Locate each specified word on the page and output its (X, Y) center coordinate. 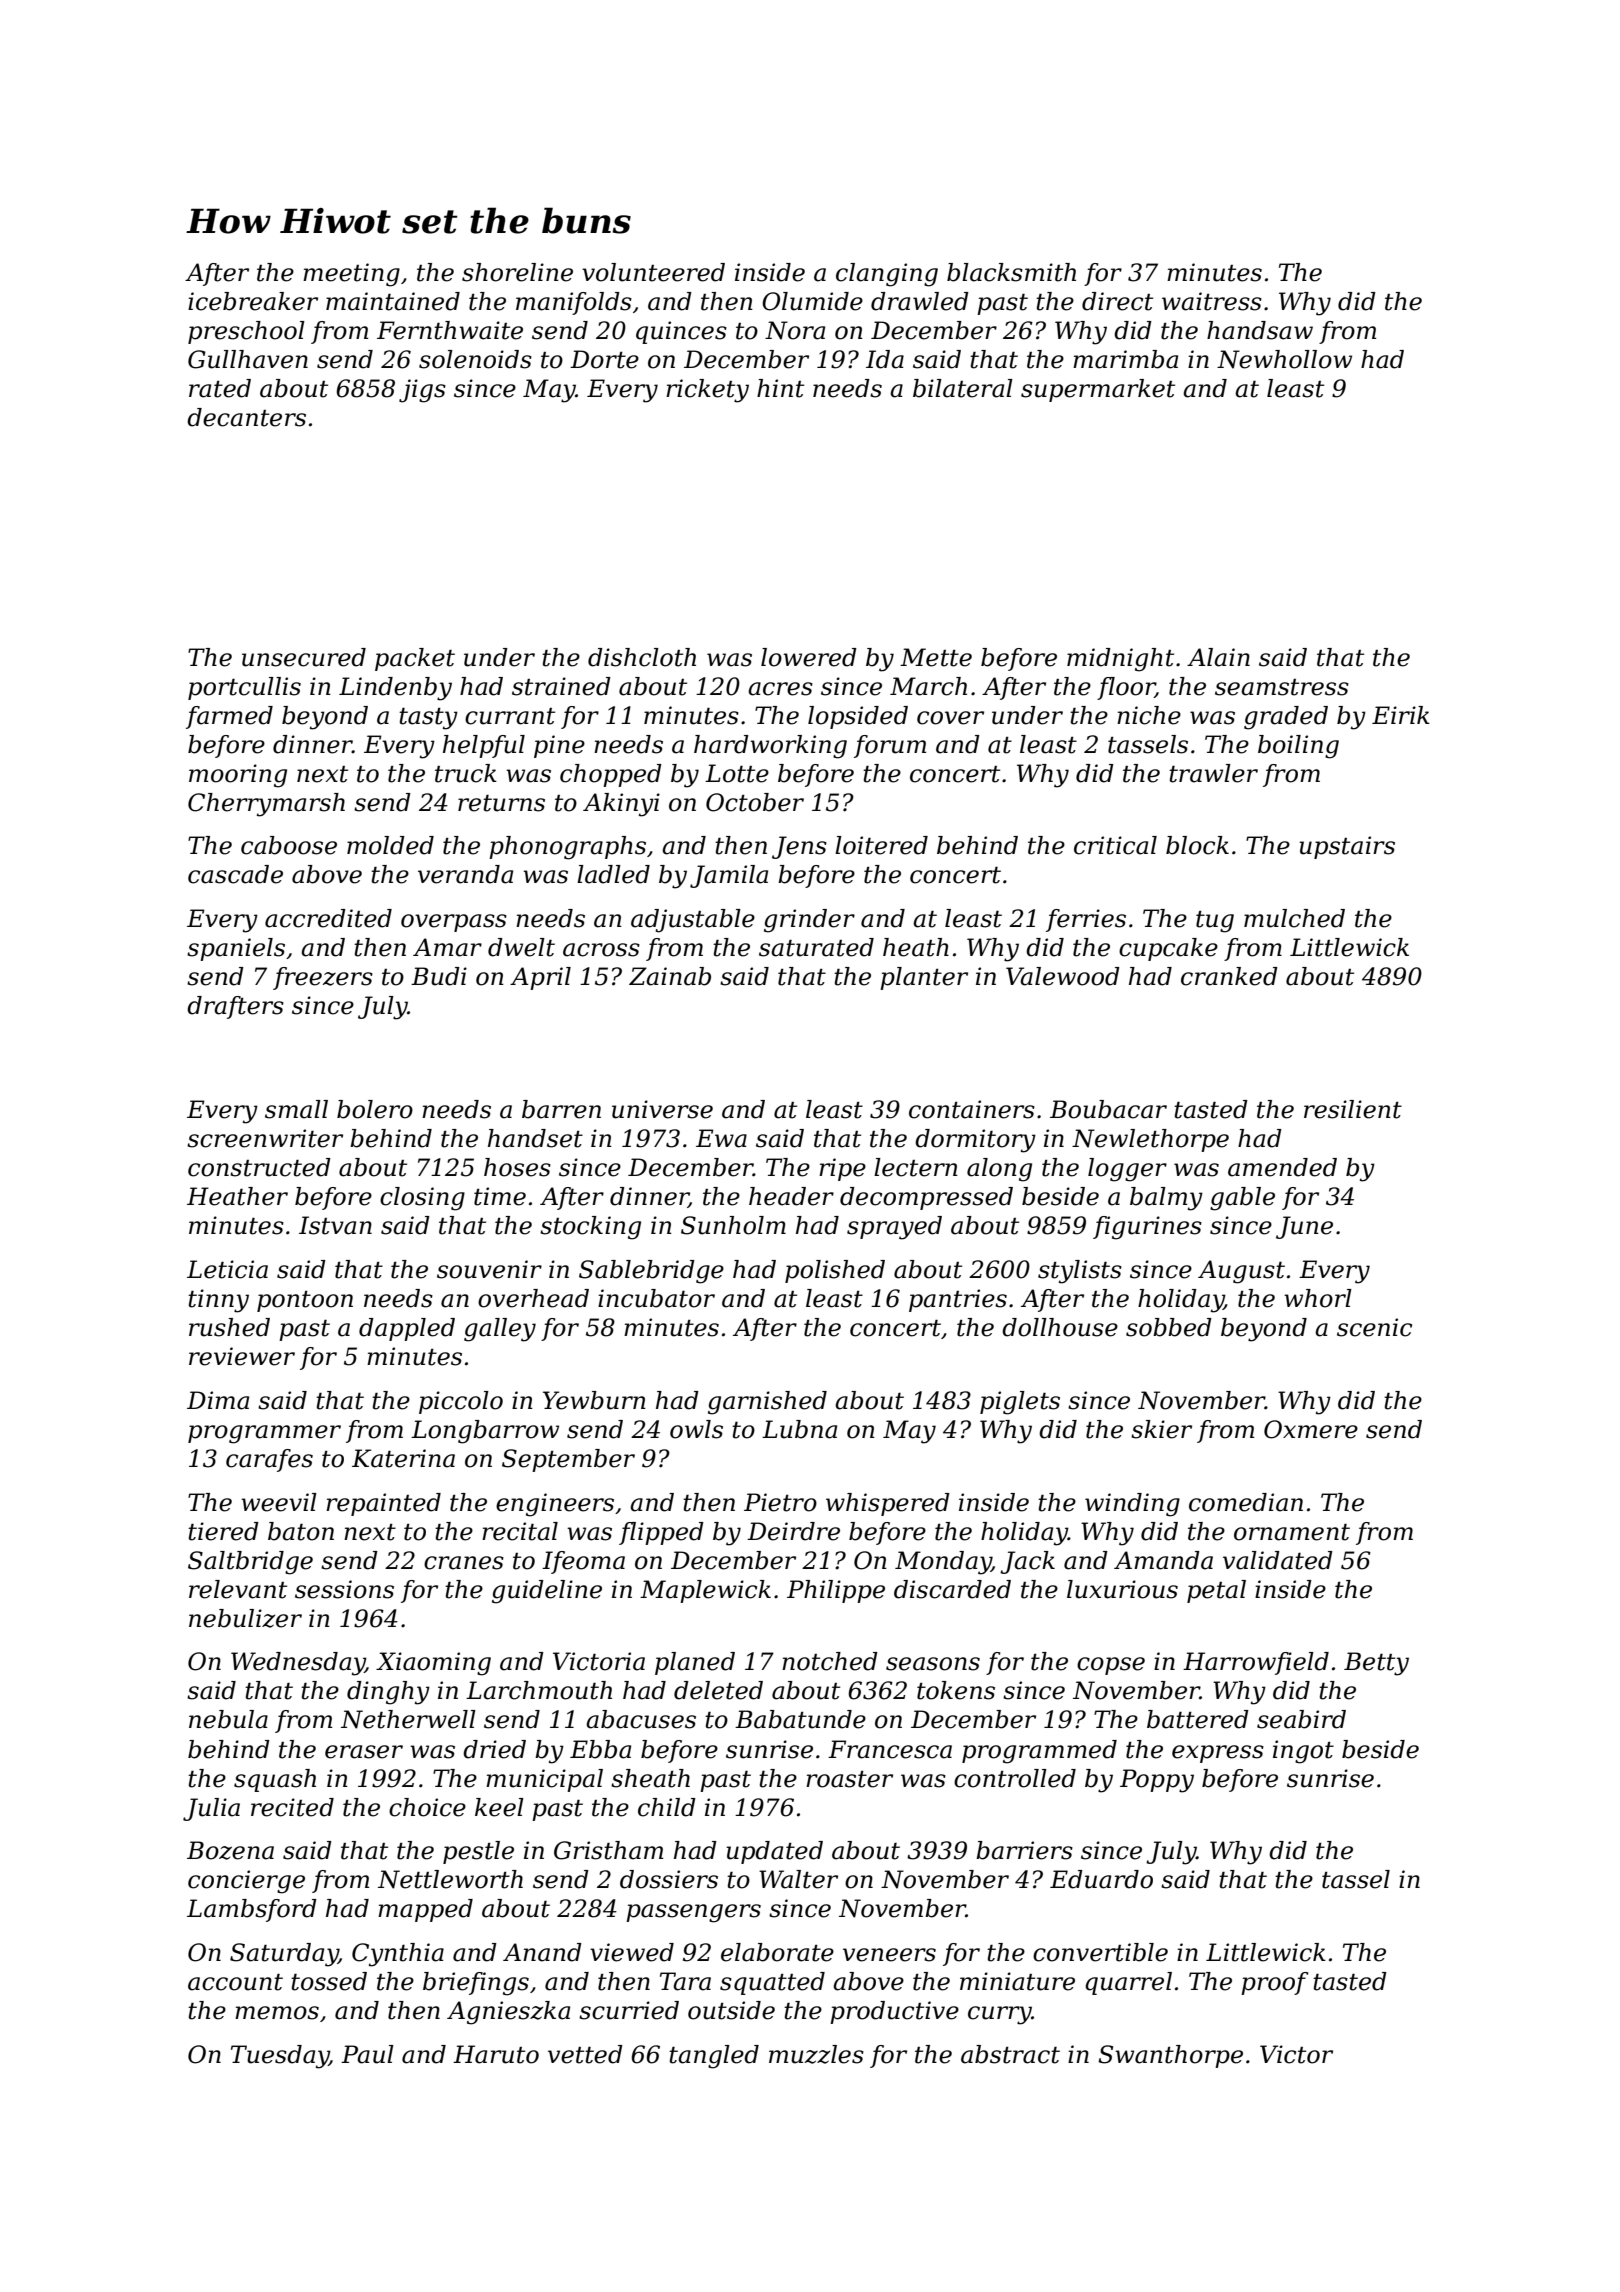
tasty (428, 719)
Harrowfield (1256, 1663)
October (755, 802)
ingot (1303, 1752)
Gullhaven (248, 359)
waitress (1212, 301)
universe (662, 1109)
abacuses (641, 1719)
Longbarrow (485, 1432)
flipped (661, 1533)
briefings (476, 1984)
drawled (920, 301)
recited (292, 1807)
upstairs (1347, 847)
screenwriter (265, 1138)
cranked (1229, 976)
